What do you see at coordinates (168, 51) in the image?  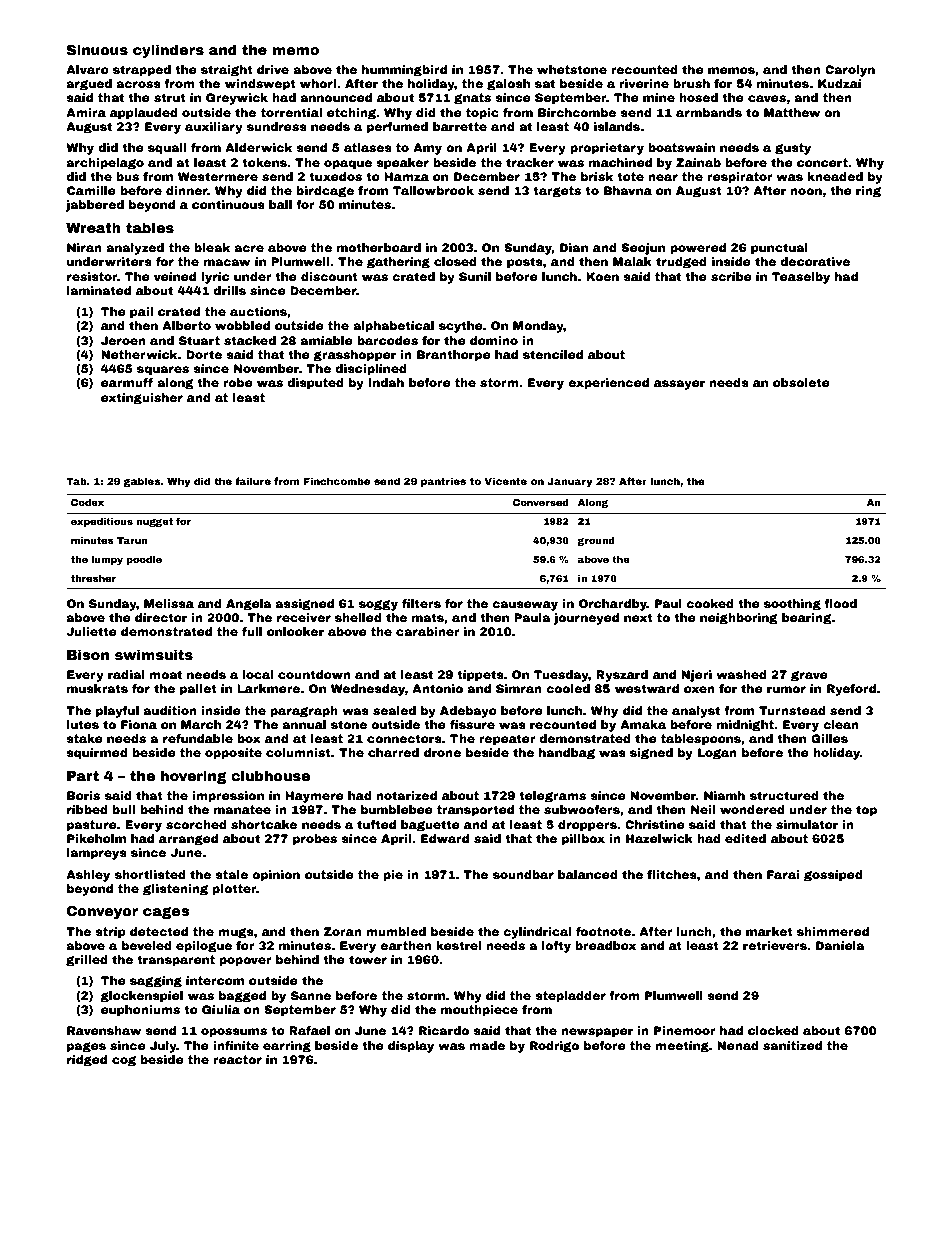 I see `cylinders` at bounding box center [168, 51].
